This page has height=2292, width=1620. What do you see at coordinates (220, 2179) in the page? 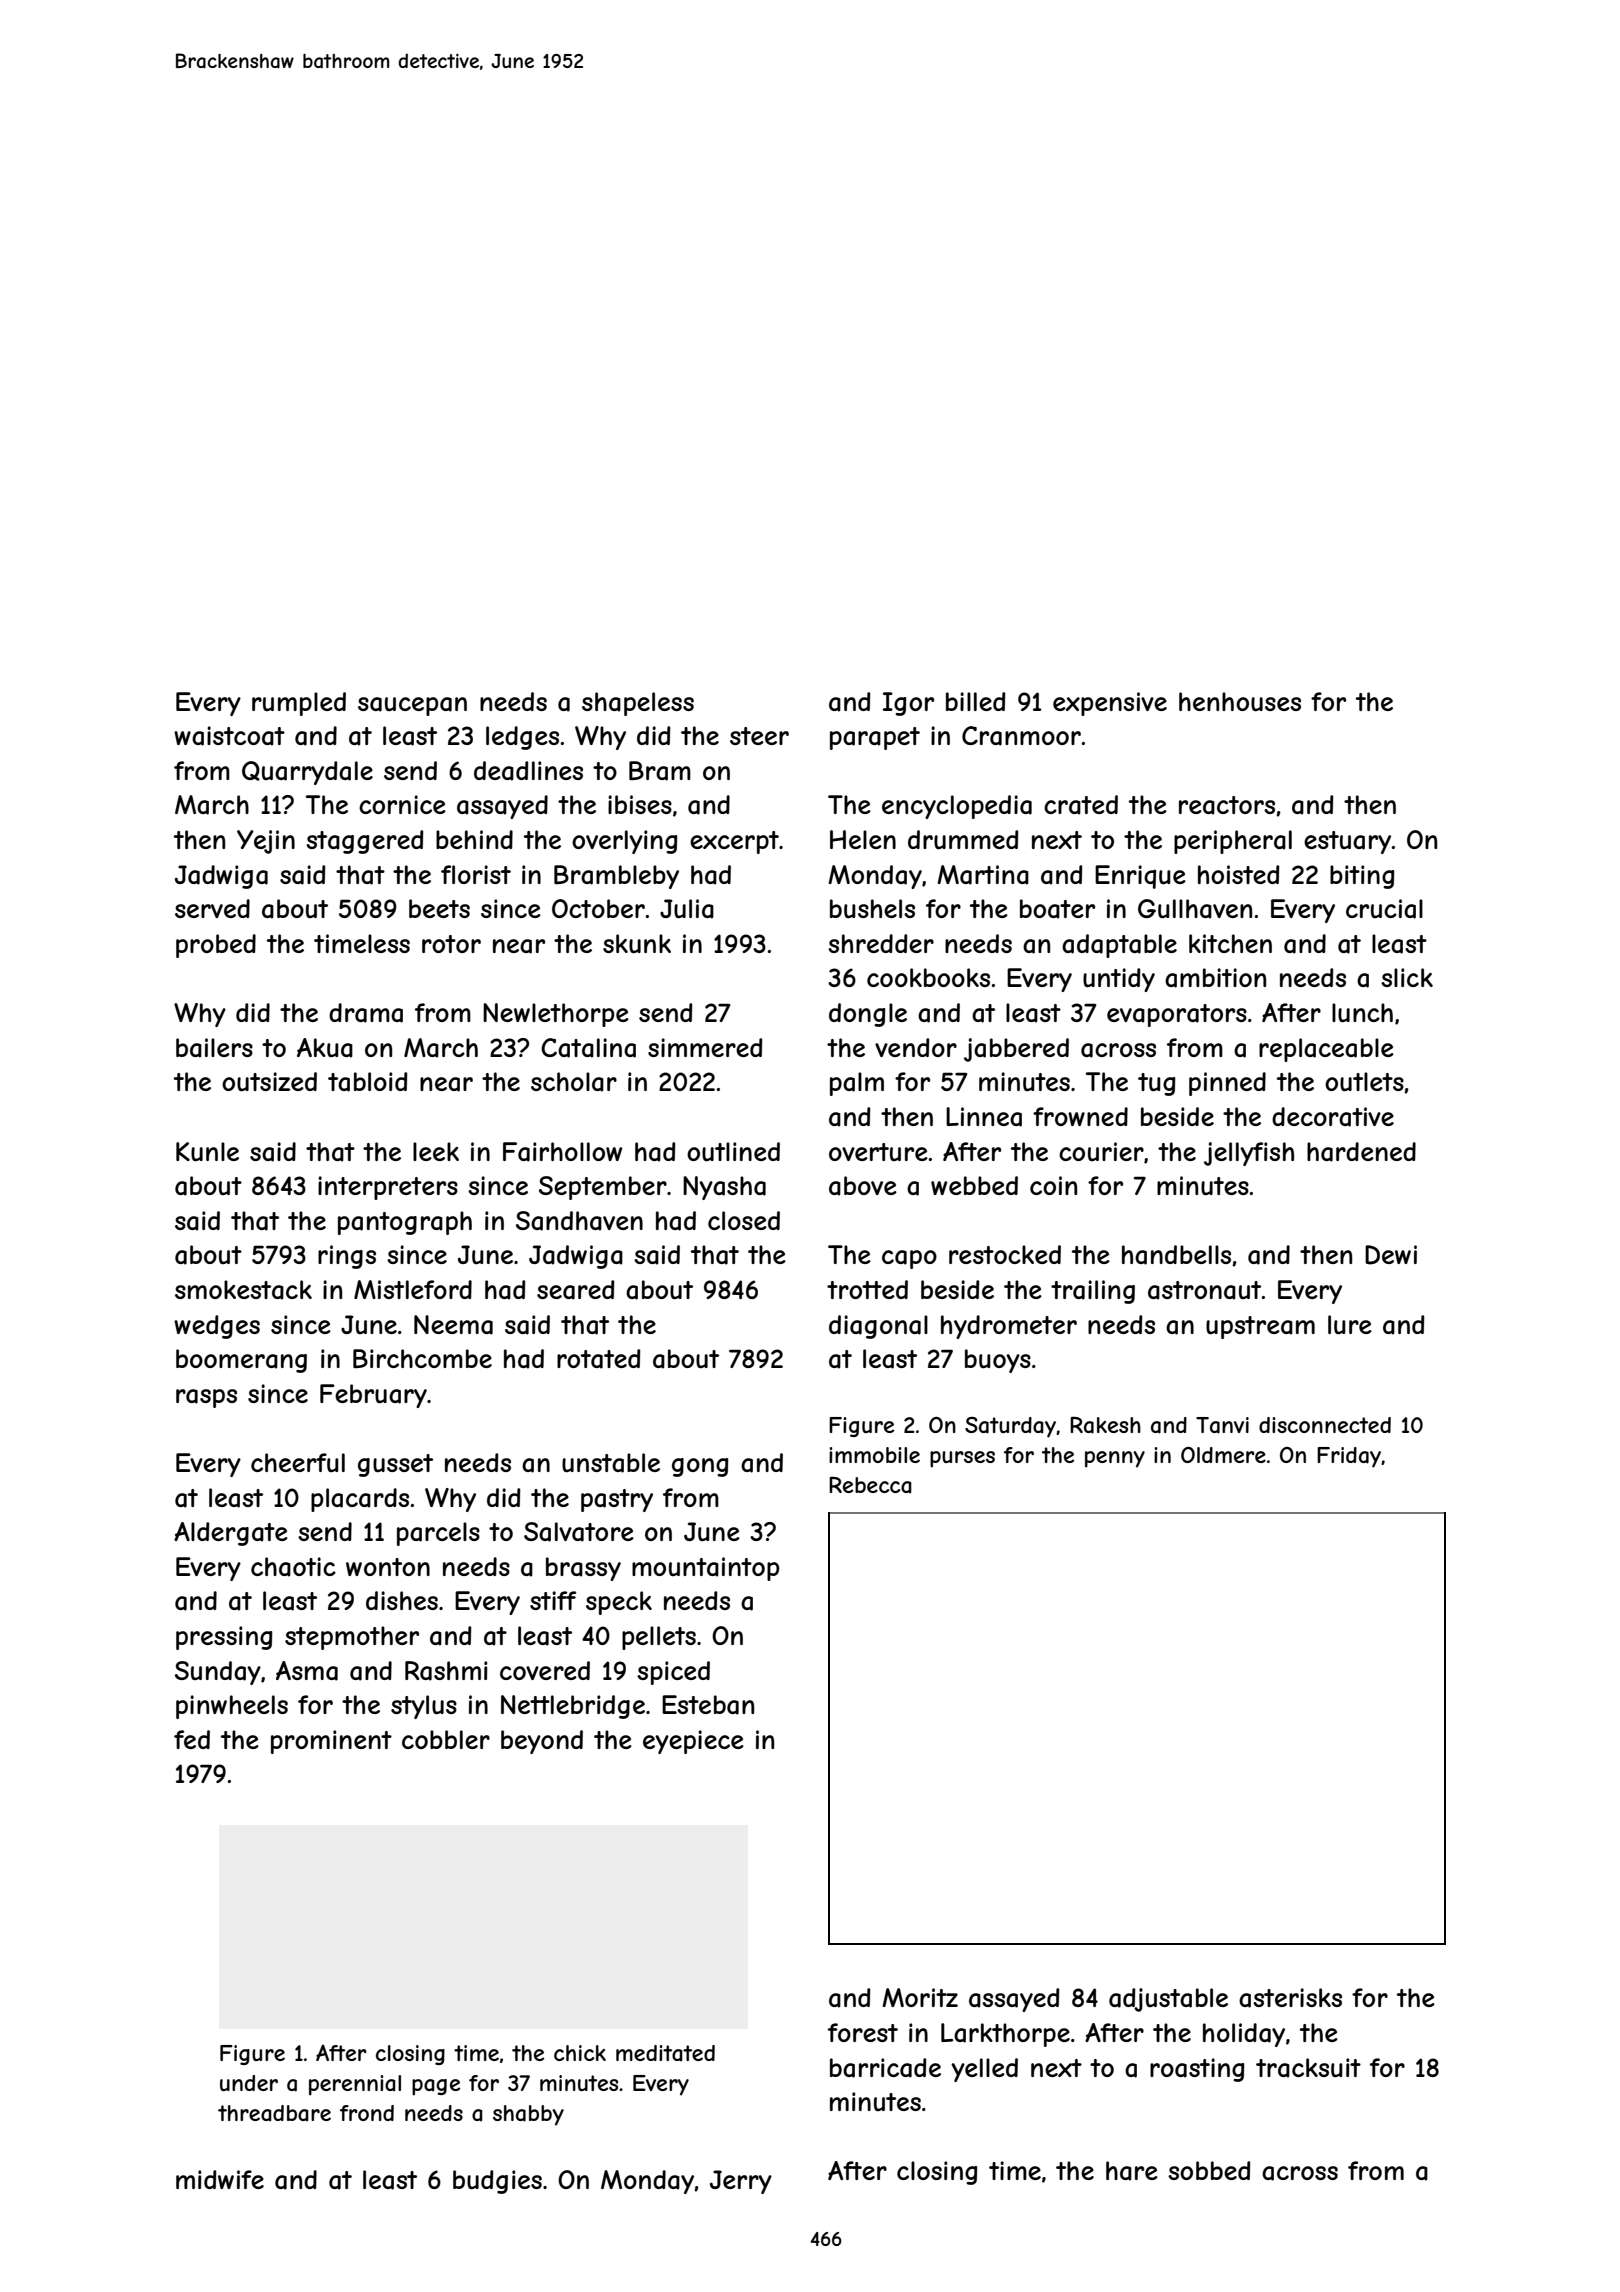
I see `midwife` at bounding box center [220, 2179].
